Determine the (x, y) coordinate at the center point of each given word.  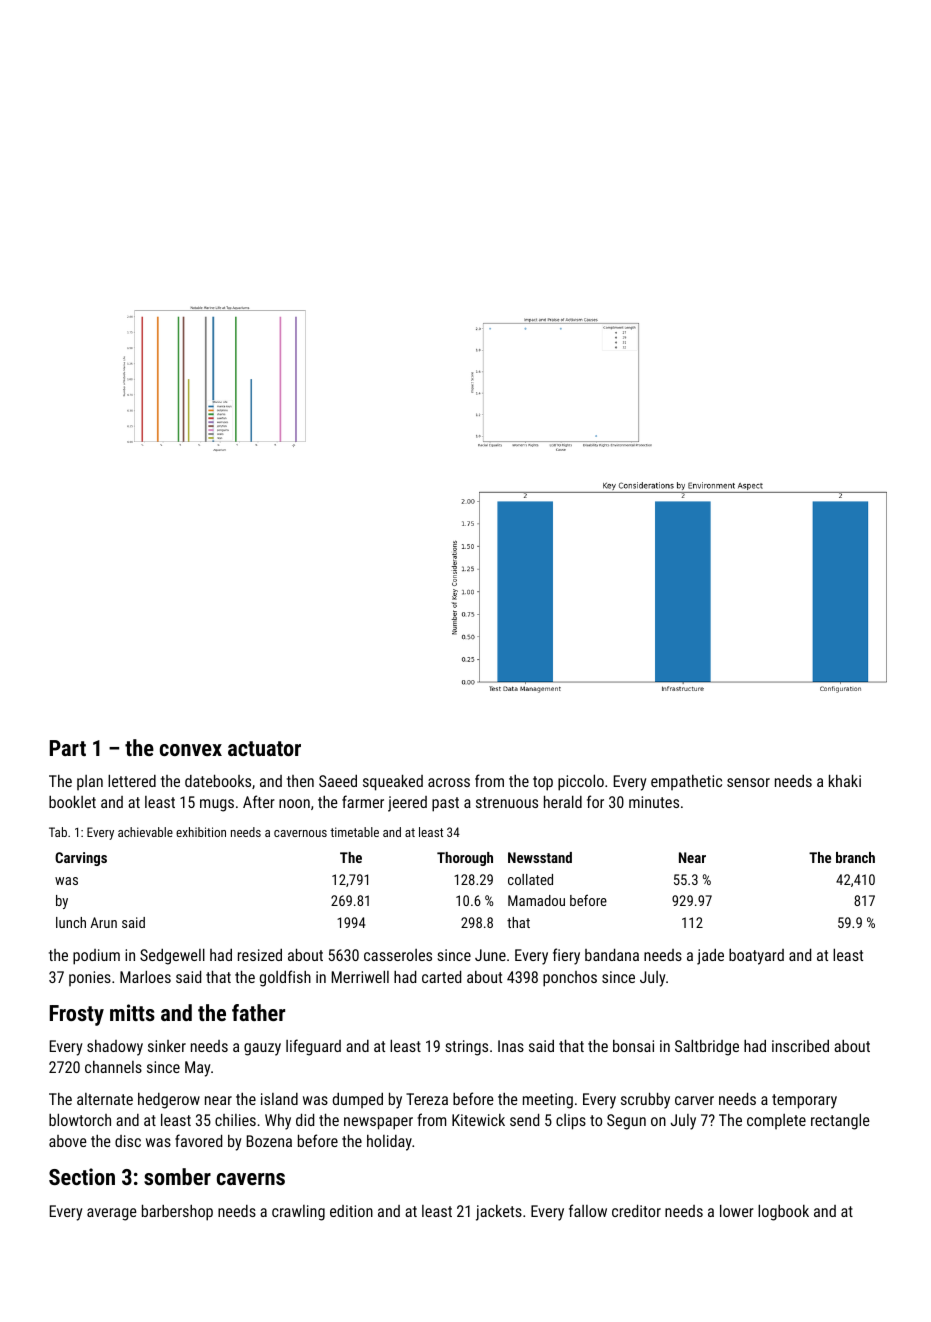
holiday (389, 1143)
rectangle (840, 1121)
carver (694, 1100)
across (449, 782)
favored (198, 1140)
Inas (511, 1046)
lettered (132, 780)
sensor (748, 782)
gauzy (262, 1049)
